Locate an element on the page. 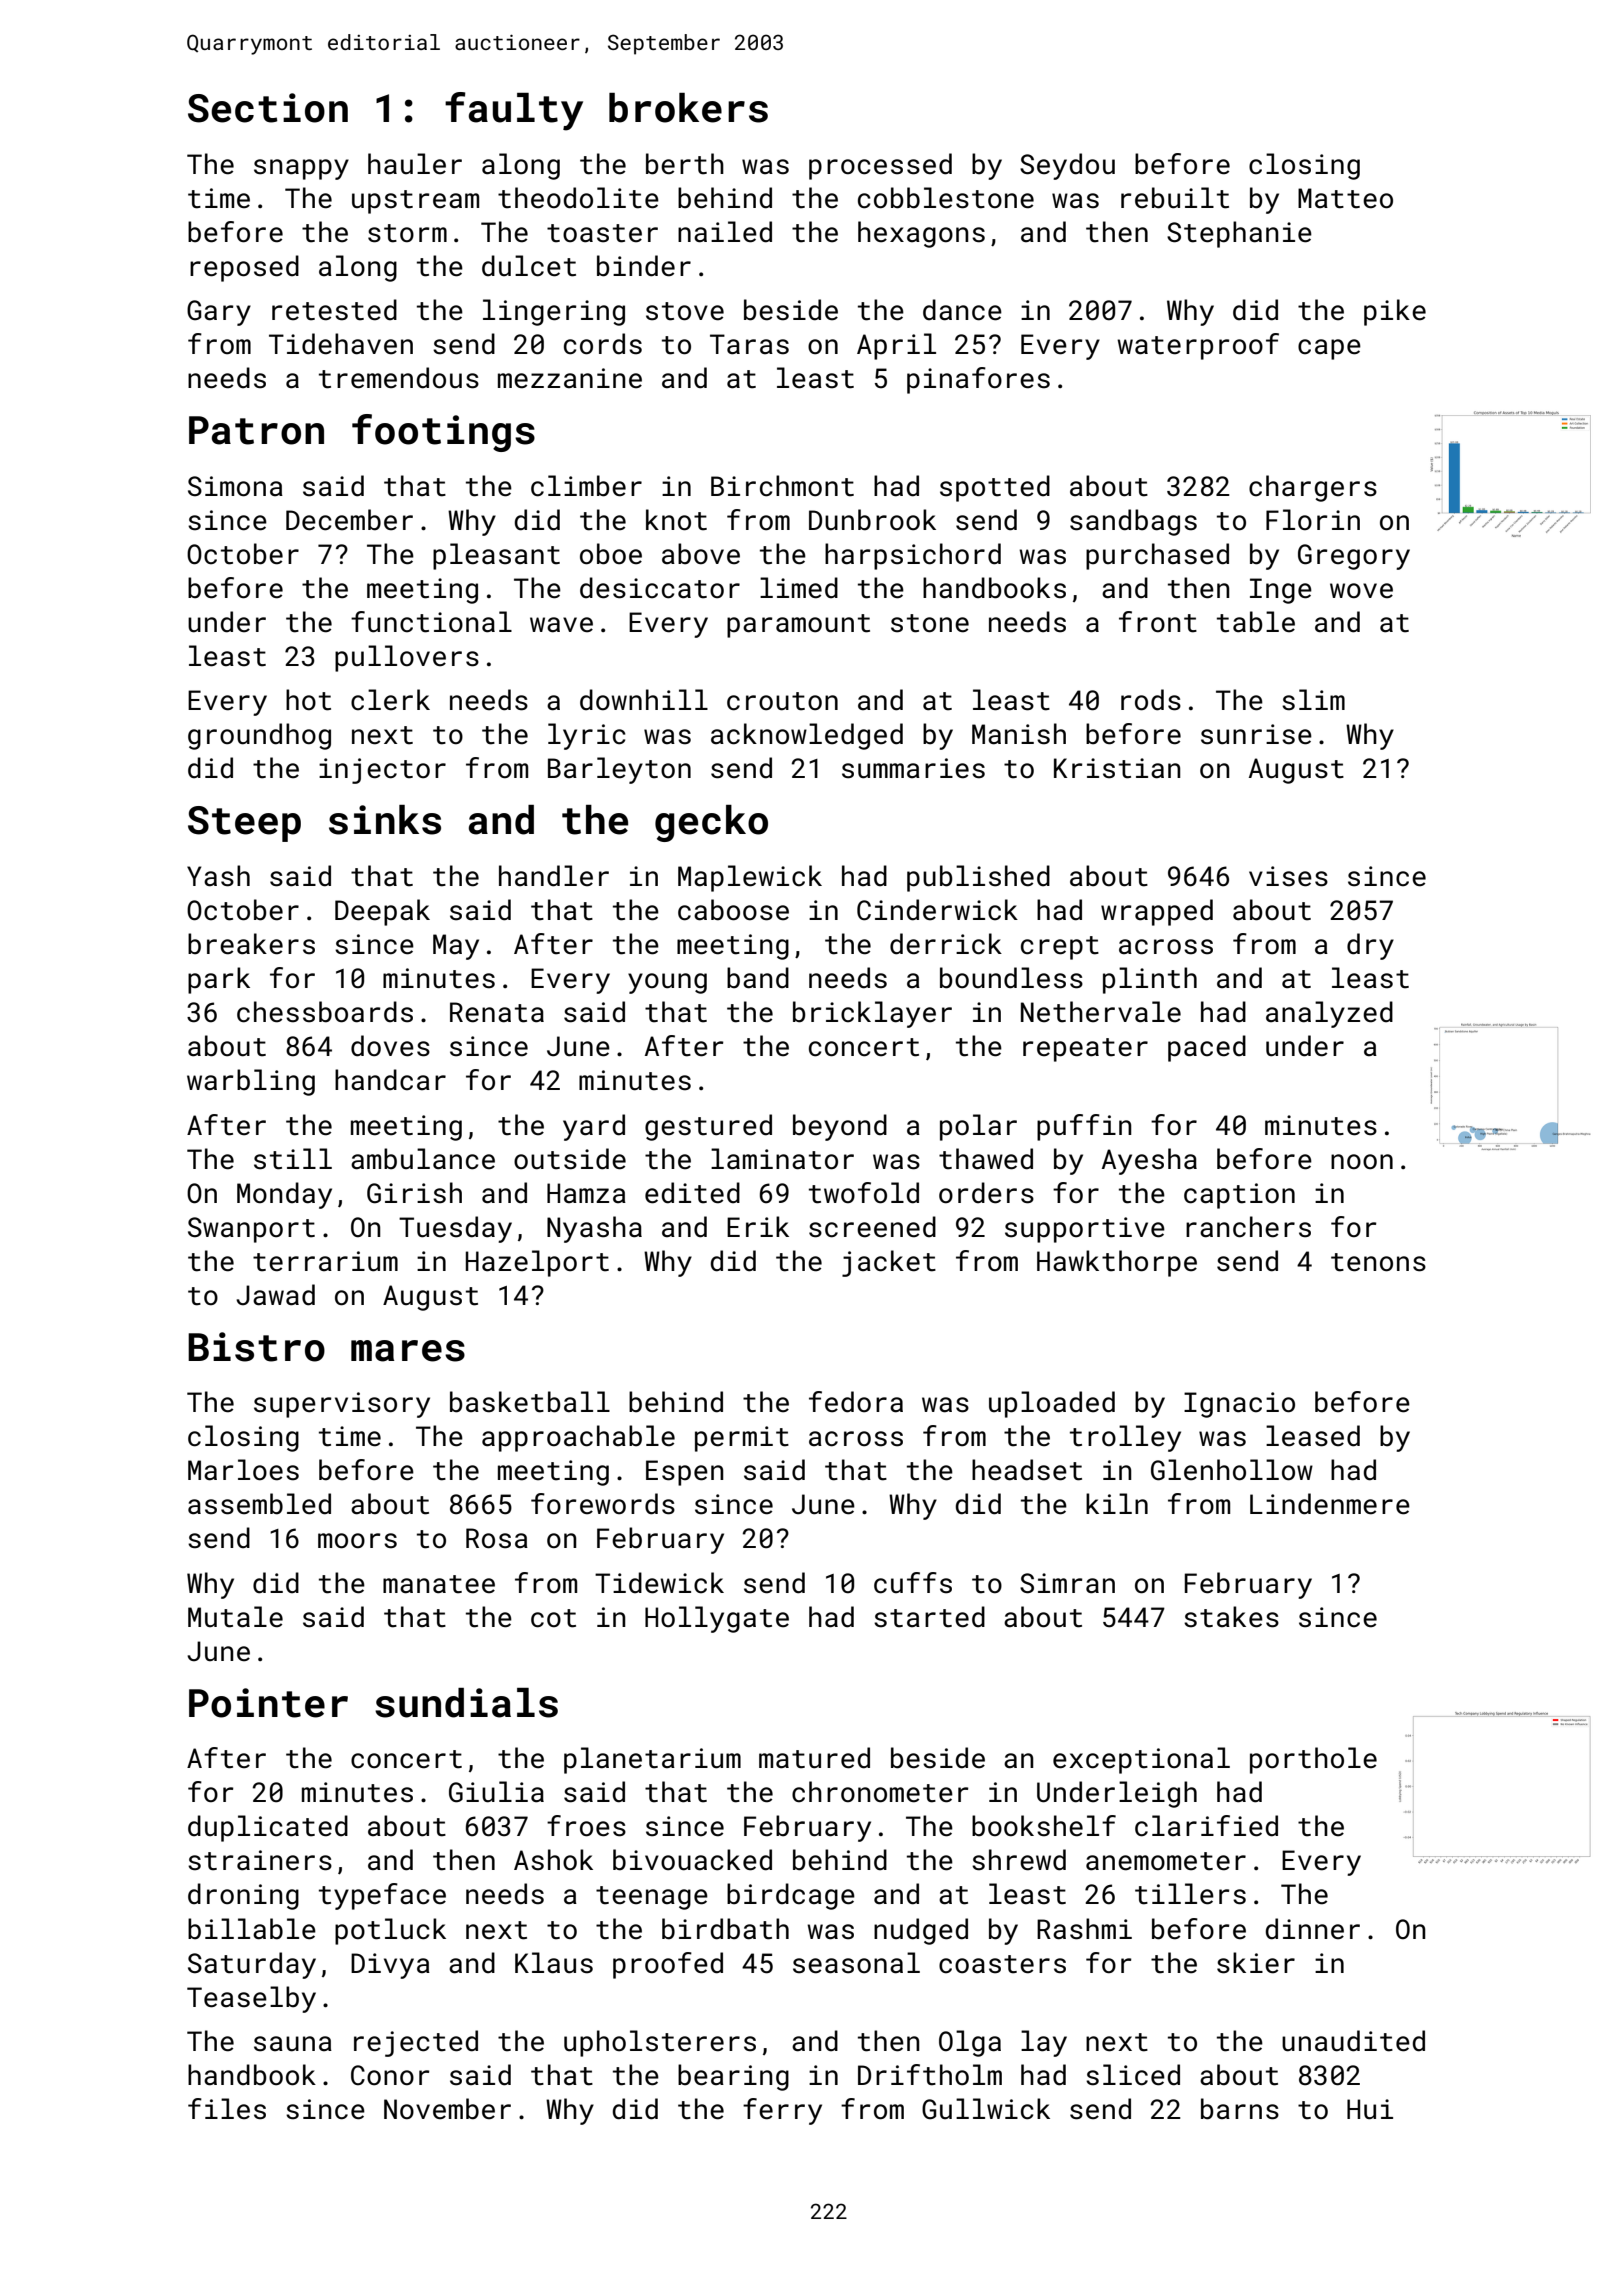  planetarium is located at coordinates (652, 1760).
